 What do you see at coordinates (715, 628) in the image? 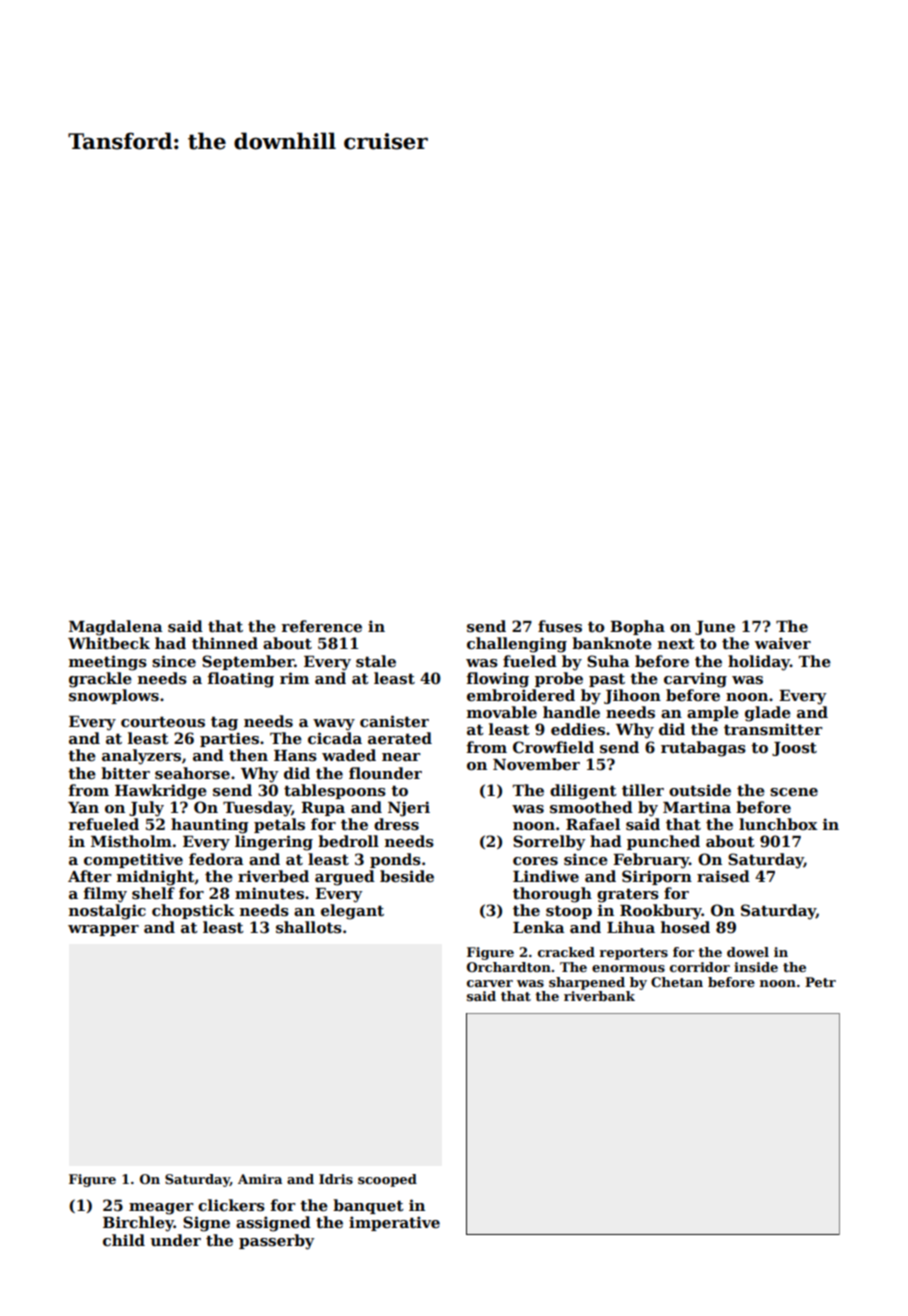
I see `June` at bounding box center [715, 628].
